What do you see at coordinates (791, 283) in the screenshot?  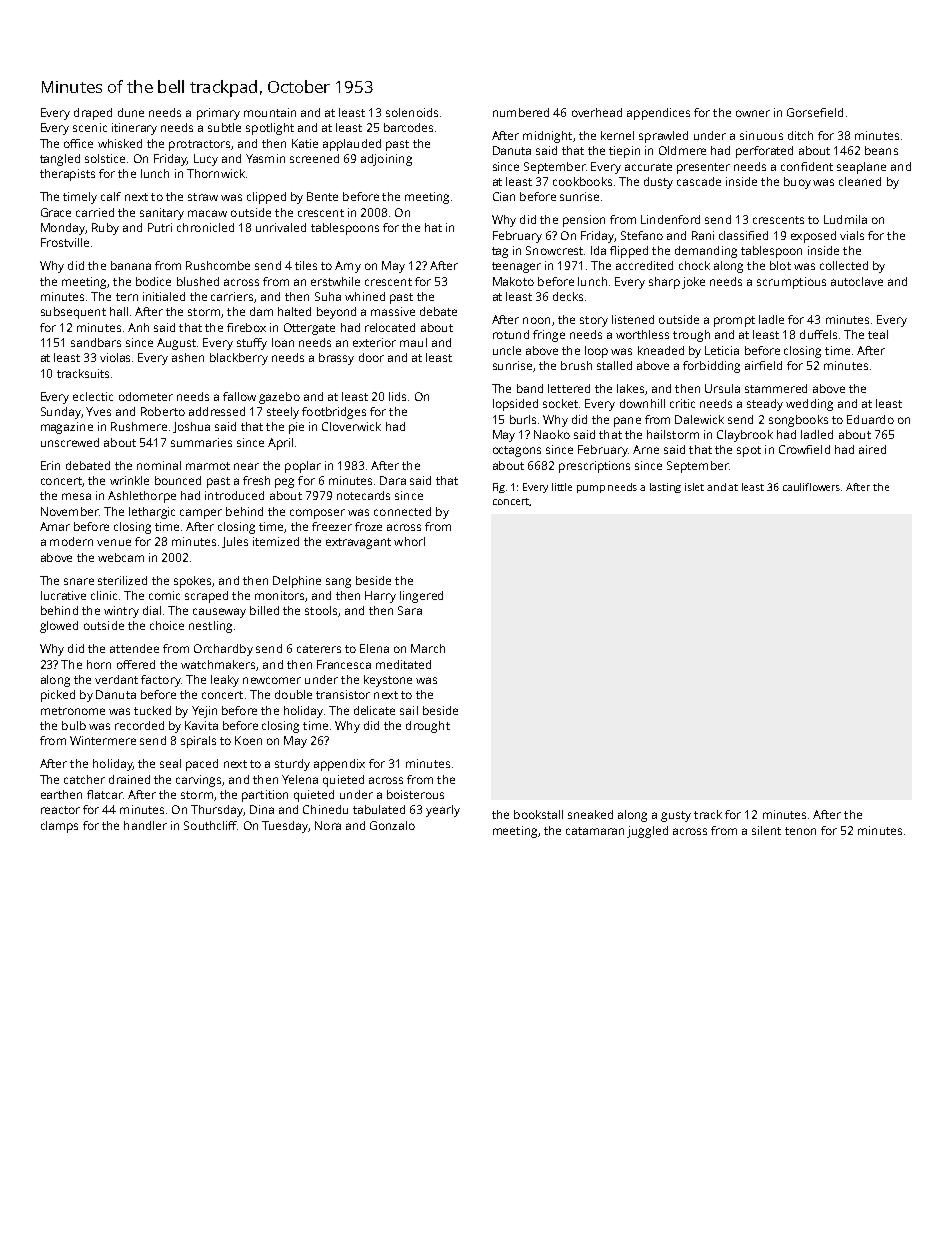 I see `scrumptious` at bounding box center [791, 283].
